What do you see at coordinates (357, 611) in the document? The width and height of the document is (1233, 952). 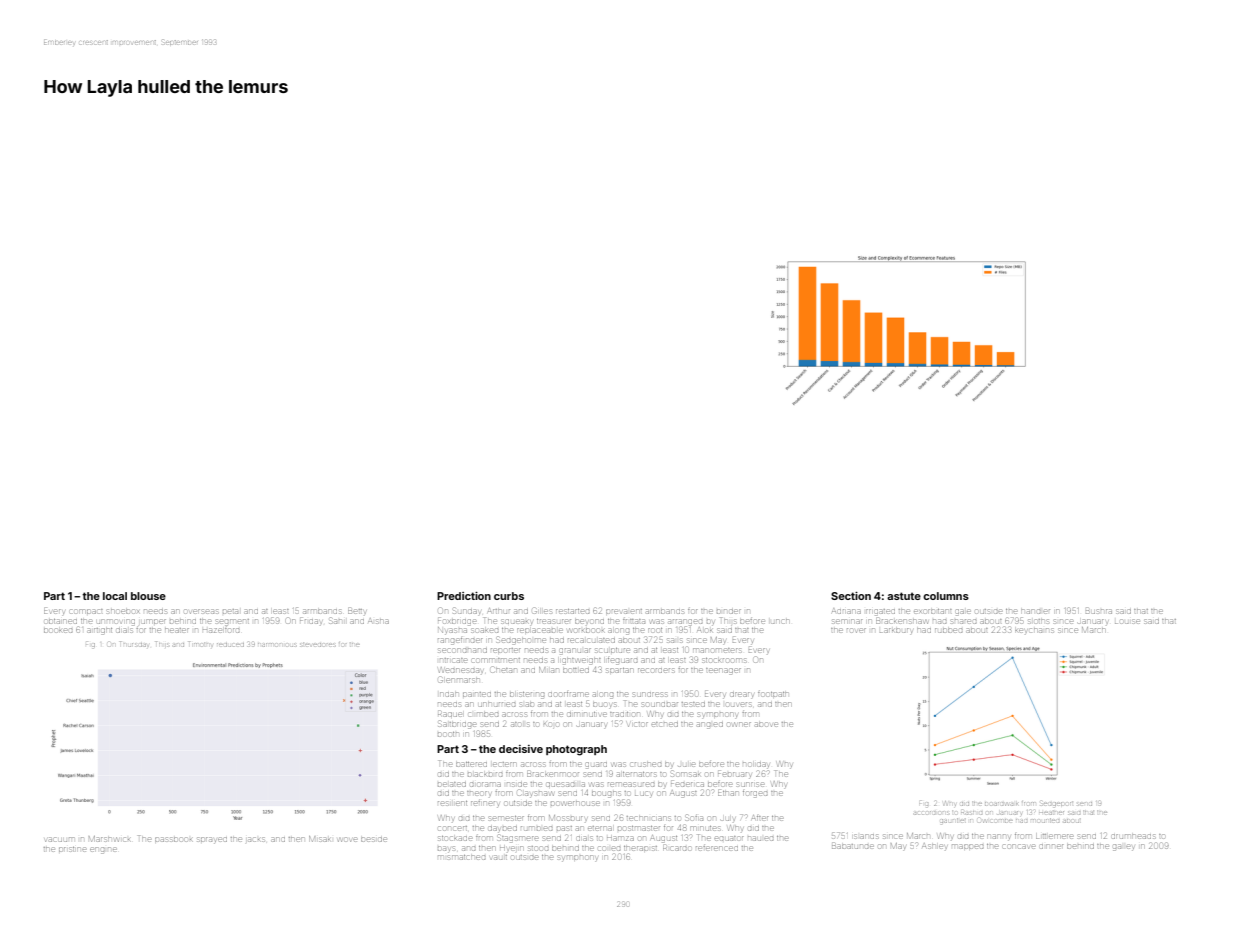 I see `Betty` at bounding box center [357, 611].
